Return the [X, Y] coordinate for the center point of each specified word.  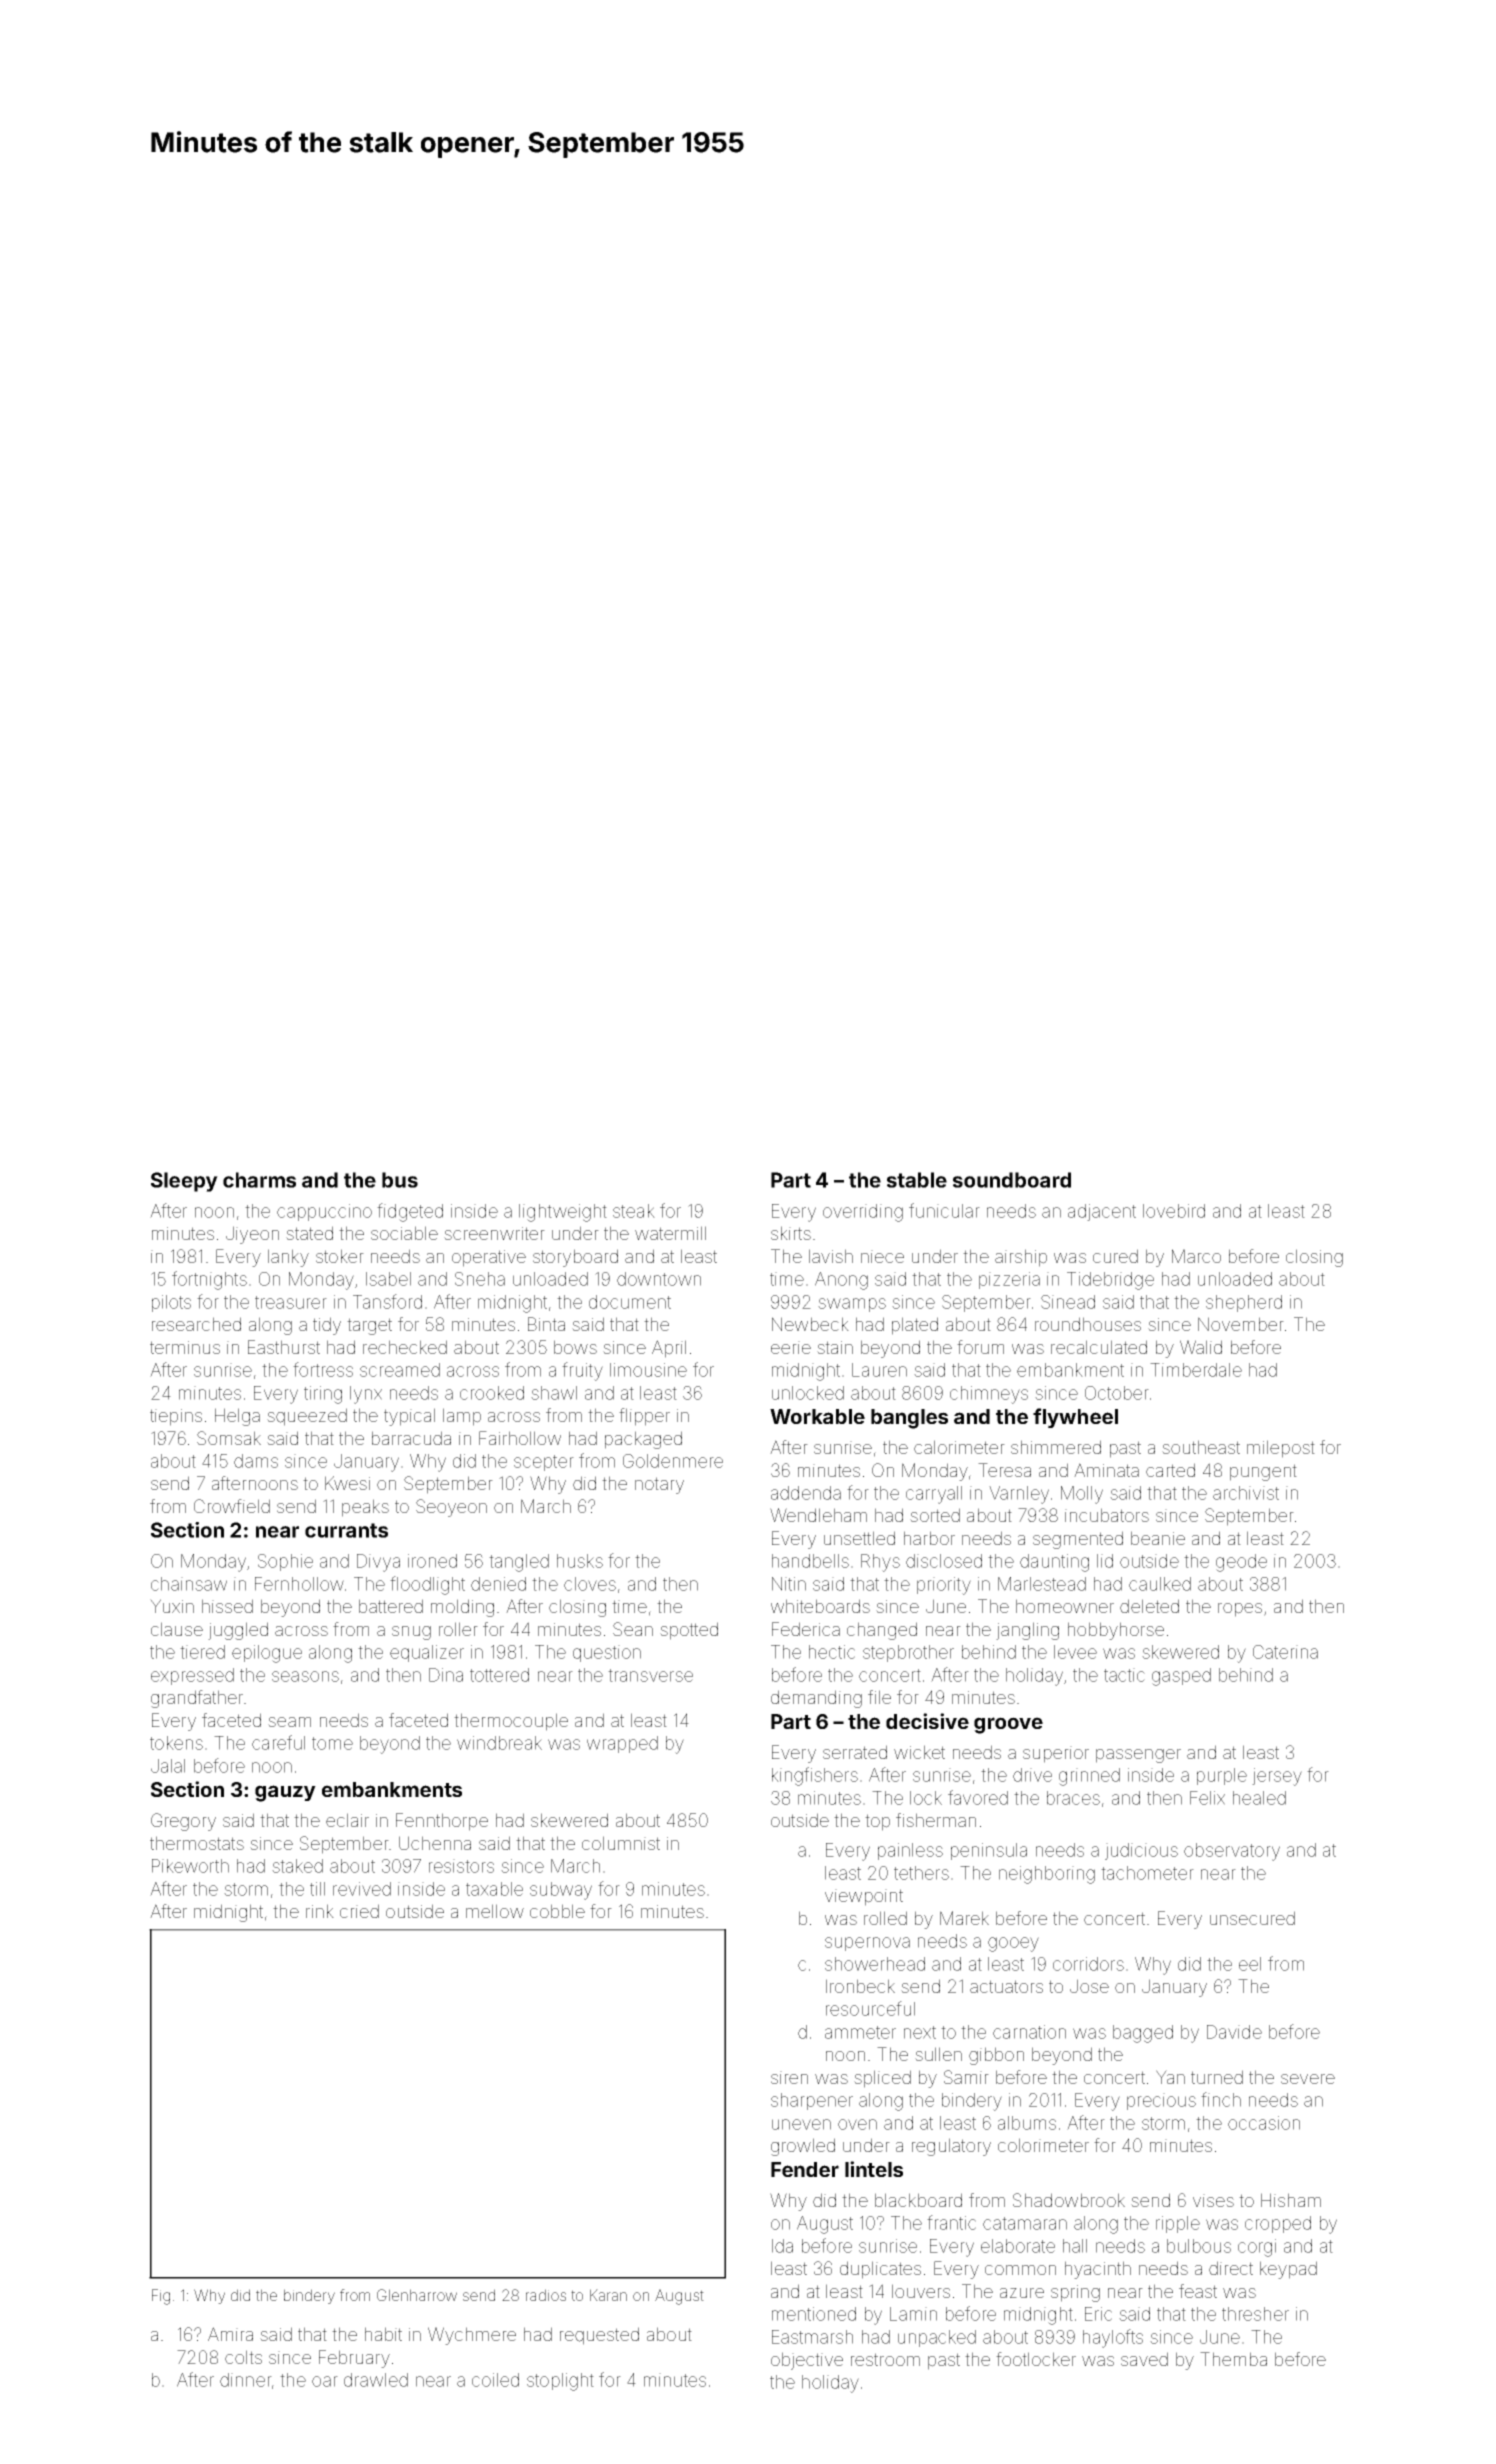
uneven [801, 2124]
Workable [817, 1416]
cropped [1278, 2224]
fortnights [209, 1280]
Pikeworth [190, 1866]
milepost [1281, 1449]
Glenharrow [417, 2295]
